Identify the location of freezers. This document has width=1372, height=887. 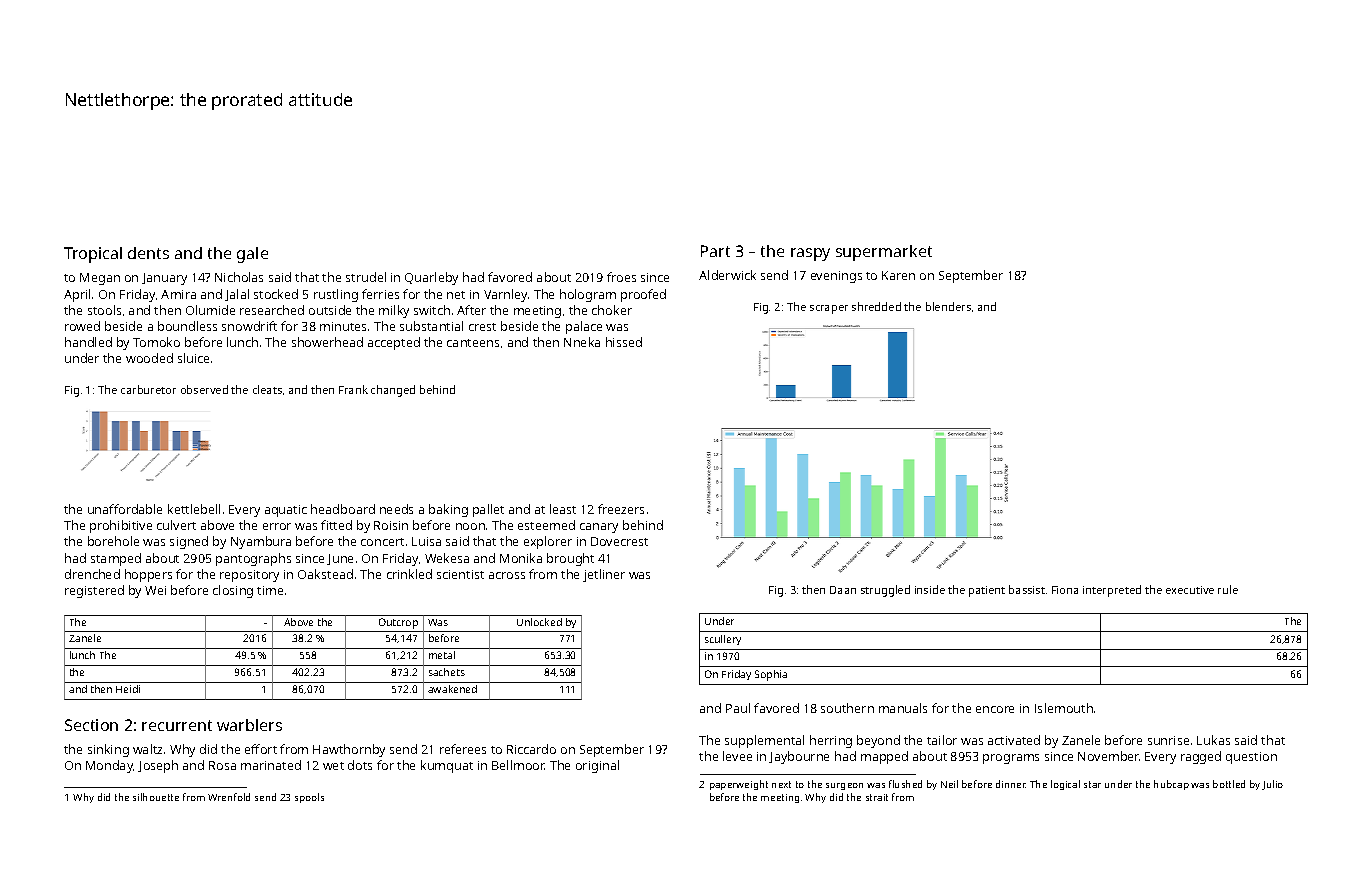
(621, 509).
